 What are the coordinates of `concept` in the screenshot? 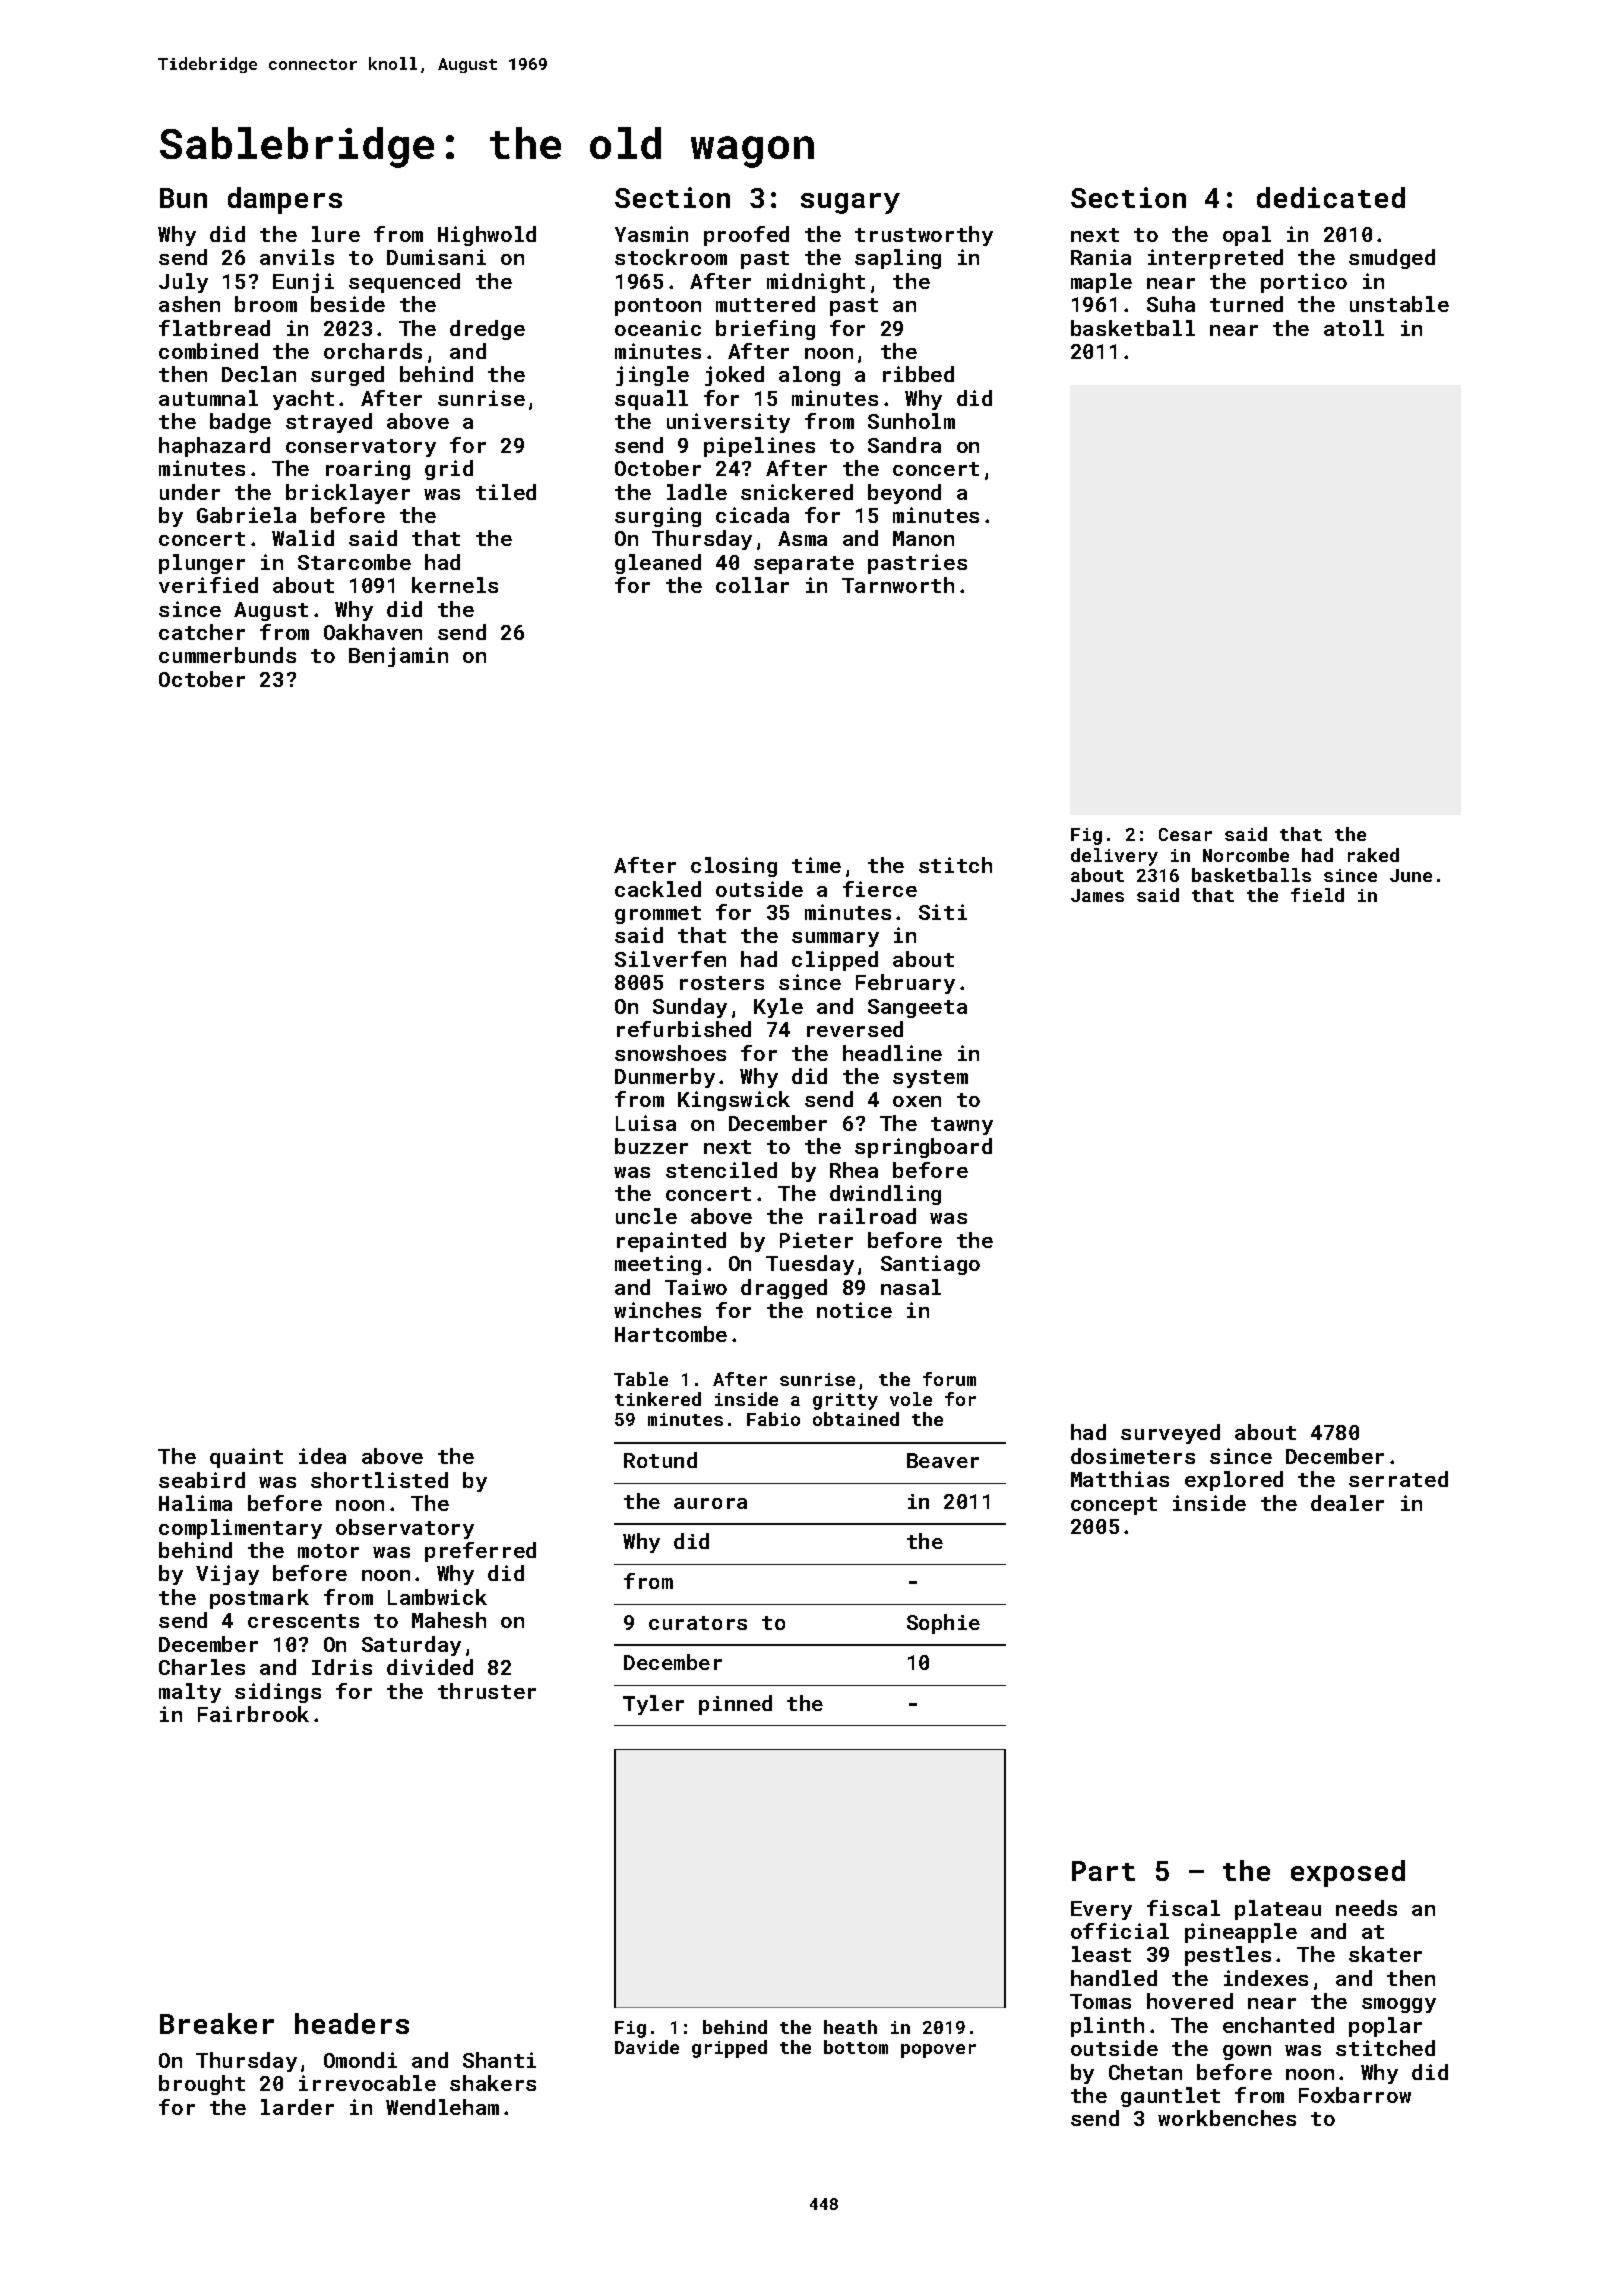 It's located at (1114, 1506).
